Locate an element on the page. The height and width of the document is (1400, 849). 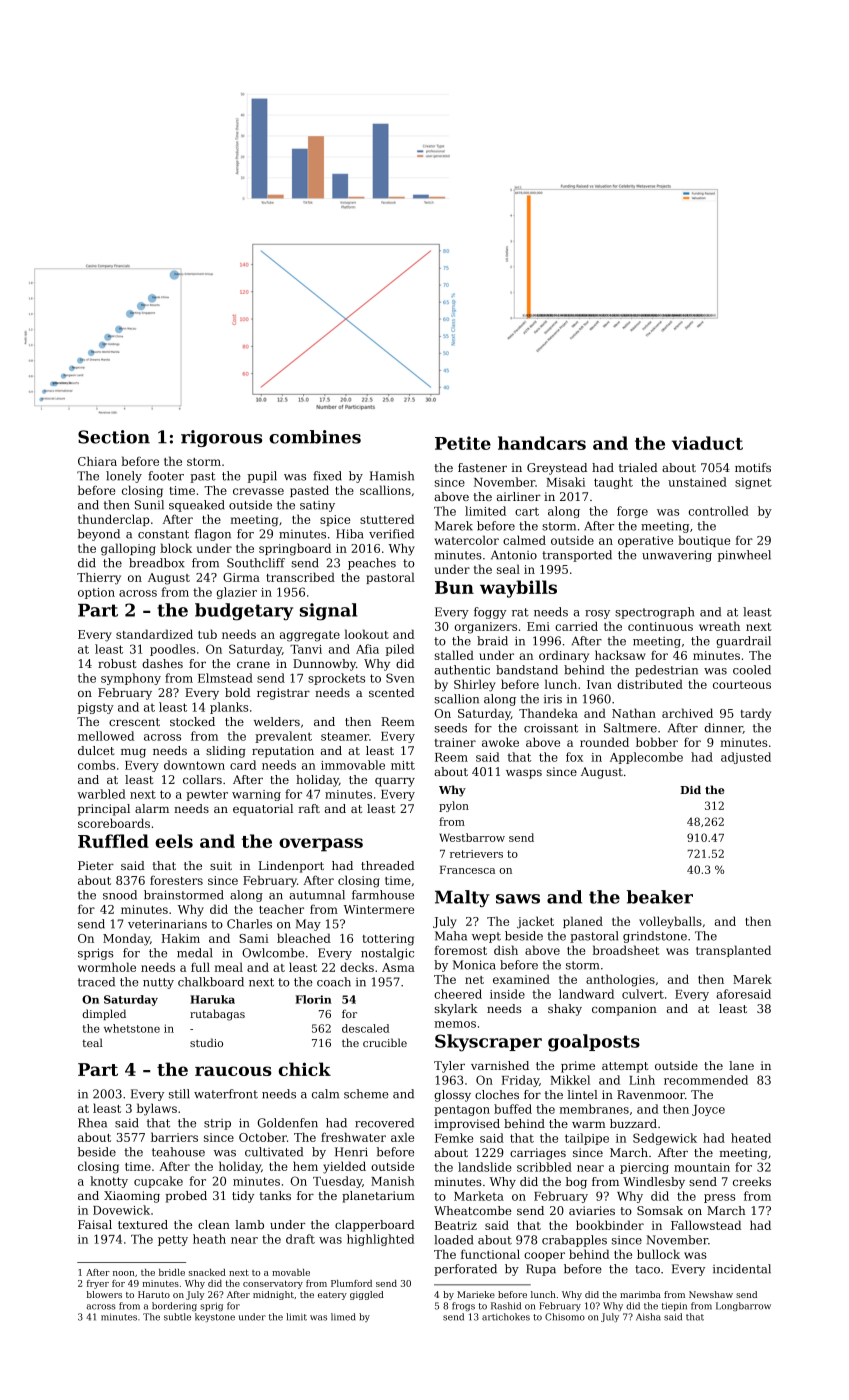
highlighted is located at coordinates (380, 1240).
